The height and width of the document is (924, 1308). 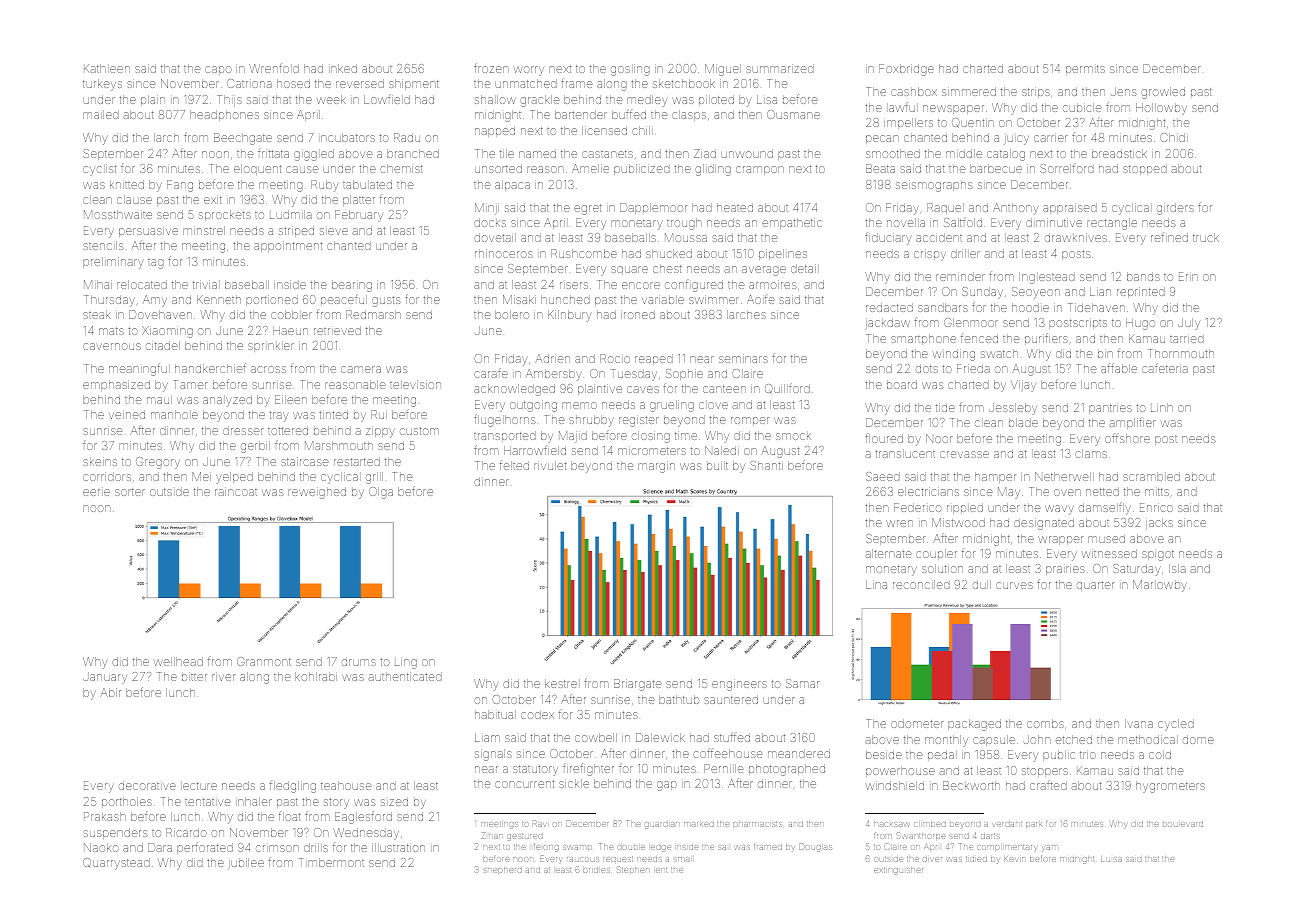 I want to click on smoothed, so click(x=893, y=153).
